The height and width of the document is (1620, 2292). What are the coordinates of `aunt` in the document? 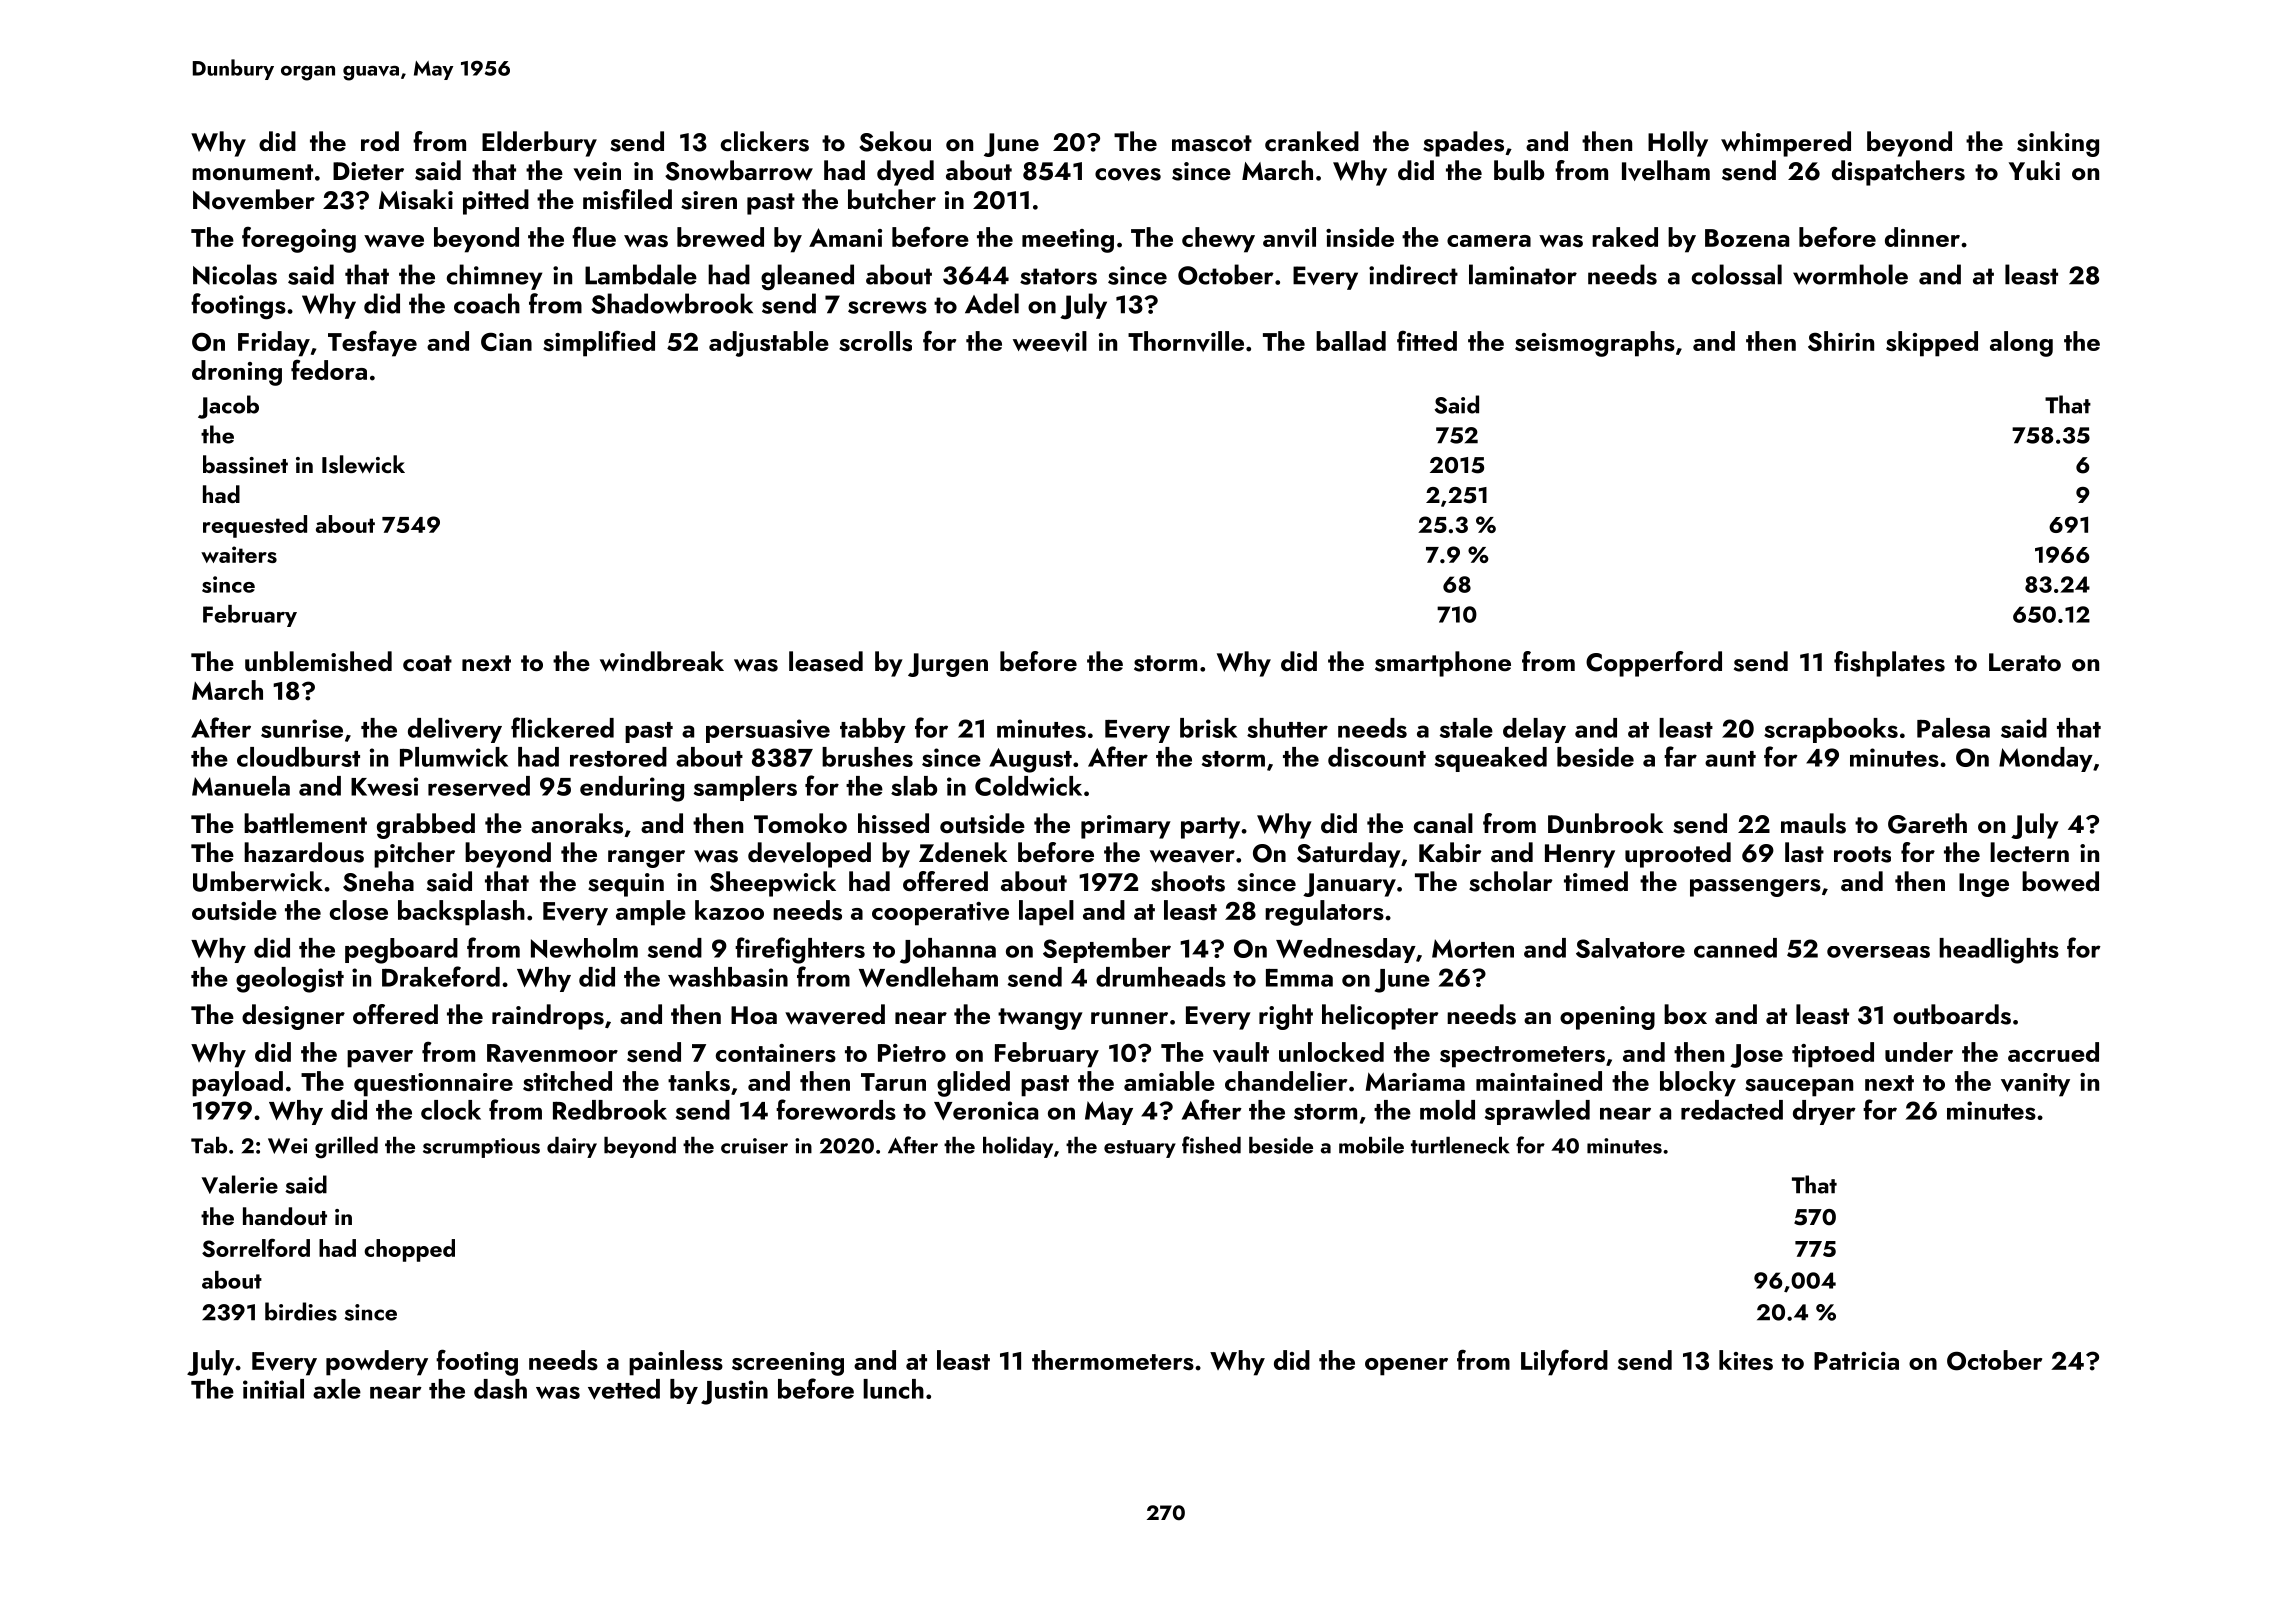 It's located at (1730, 759).
